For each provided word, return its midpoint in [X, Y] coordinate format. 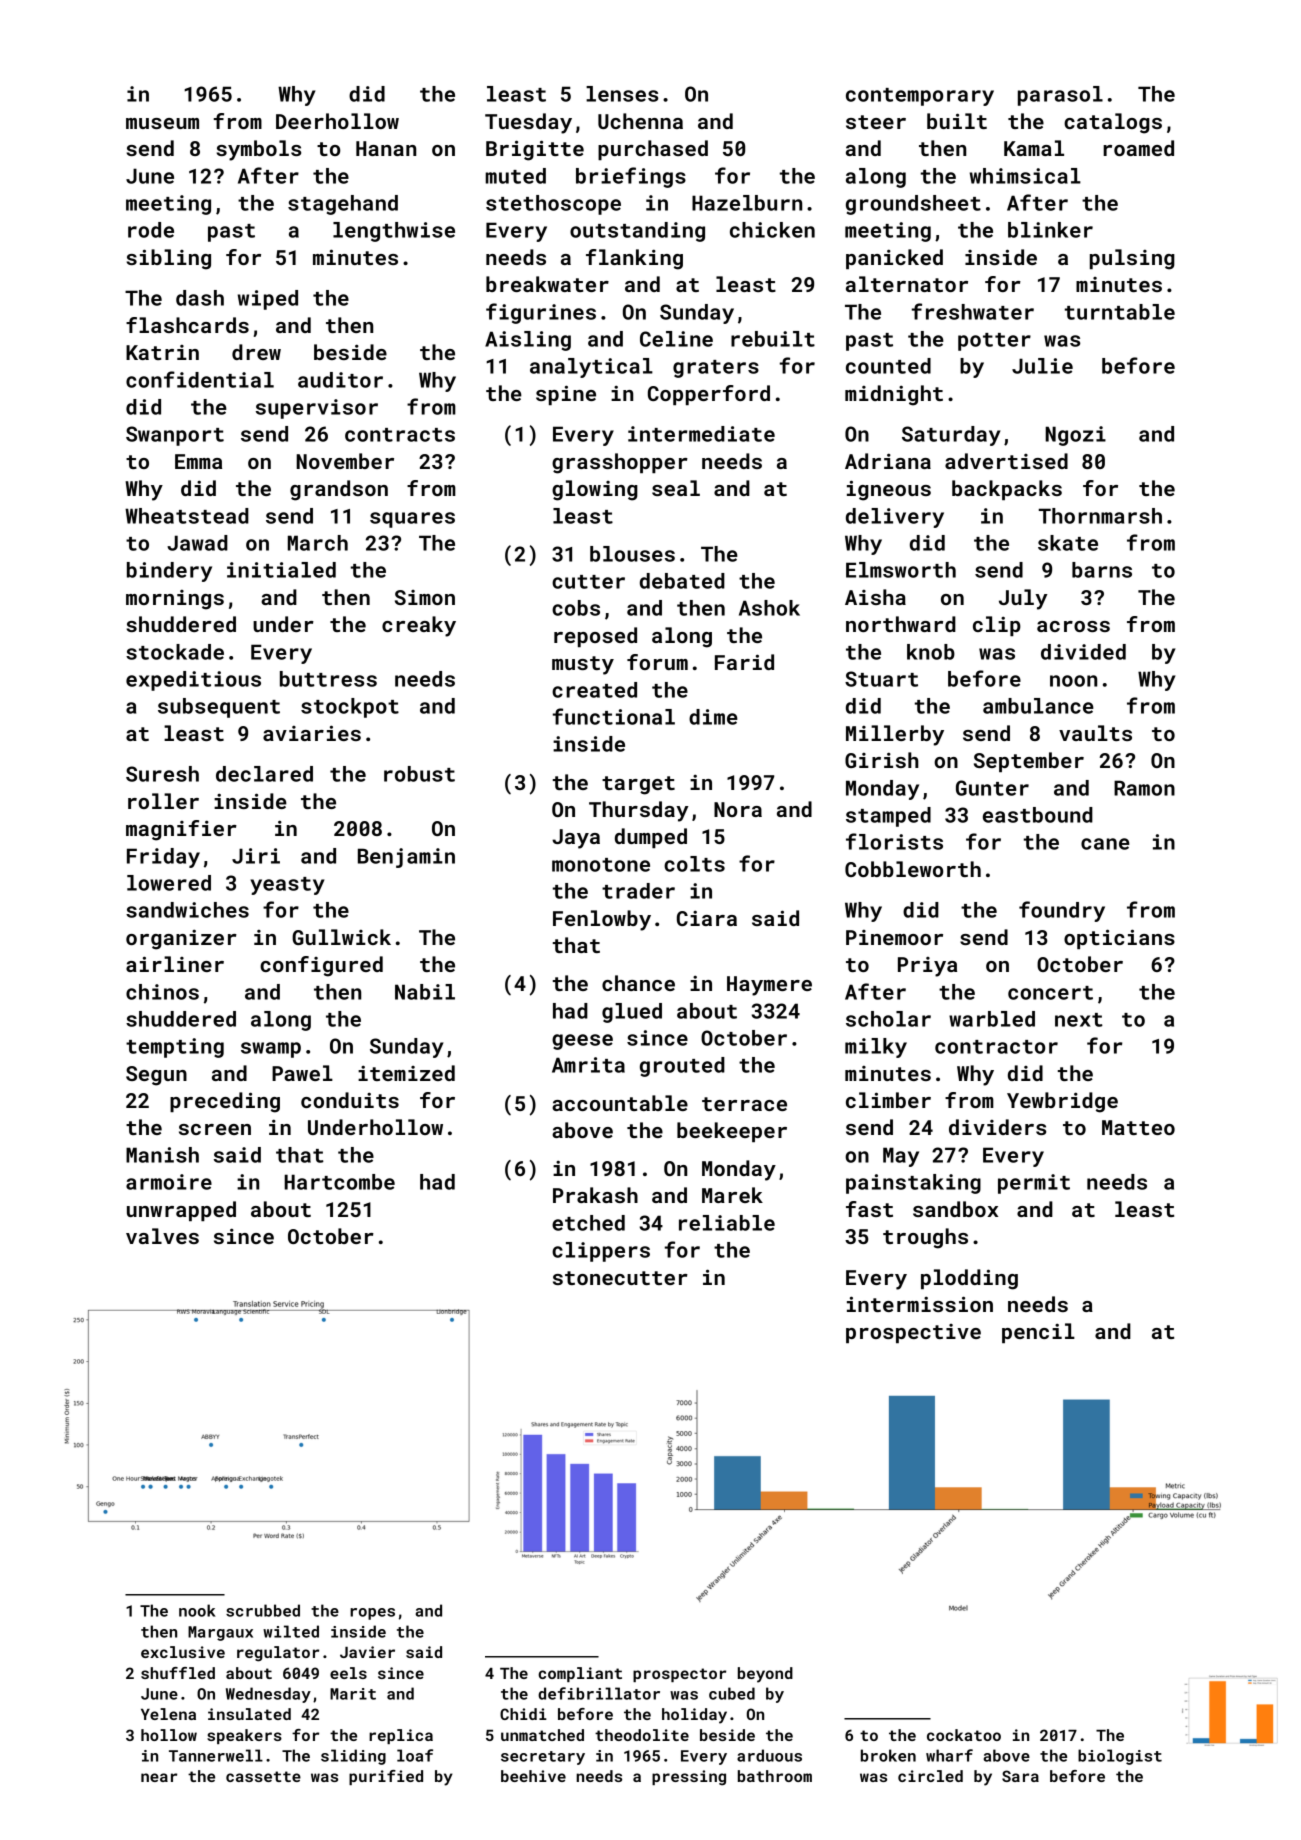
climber [888, 1100]
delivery [895, 518]
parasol [1060, 96]
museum [162, 123]
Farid [744, 662]
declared [264, 774]
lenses [622, 94]
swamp [271, 1050]
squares [412, 520]
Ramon [1144, 788]
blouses [632, 554]
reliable [727, 1223]
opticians [1119, 939]
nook [197, 1610]
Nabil [425, 992]
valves [162, 1236]
